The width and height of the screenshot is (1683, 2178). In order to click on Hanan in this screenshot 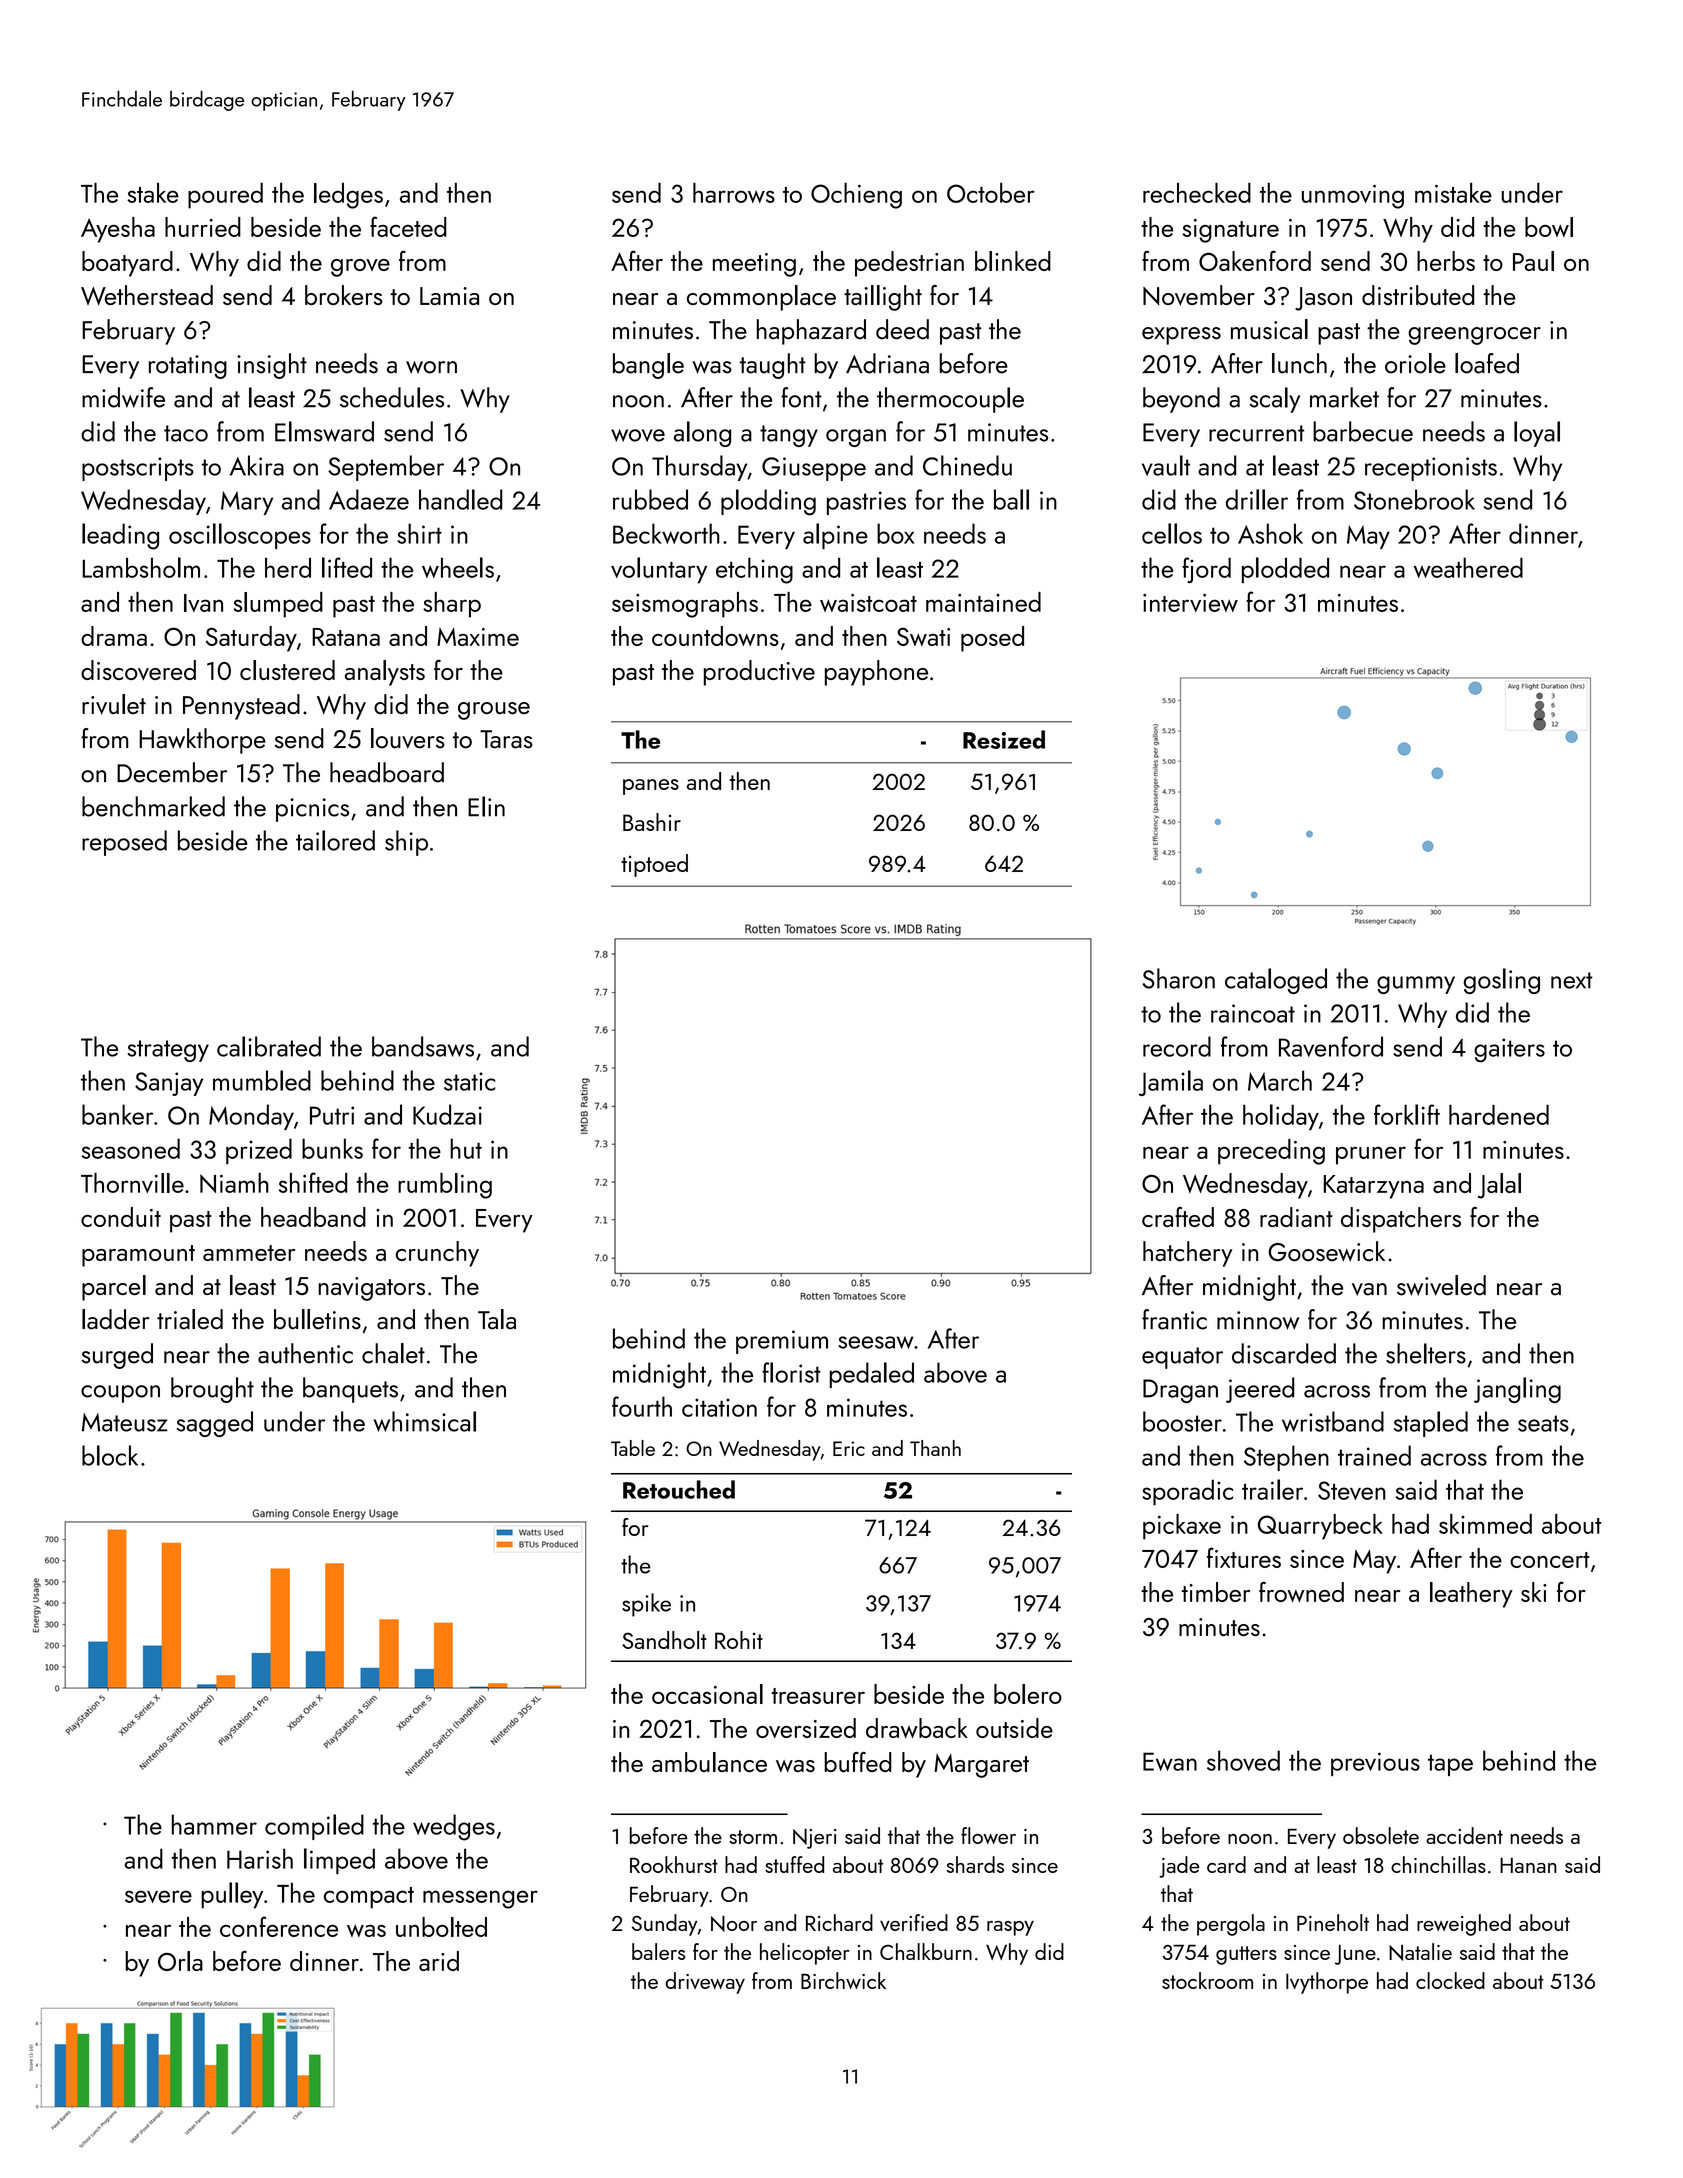, I will do `click(1528, 1865)`.
